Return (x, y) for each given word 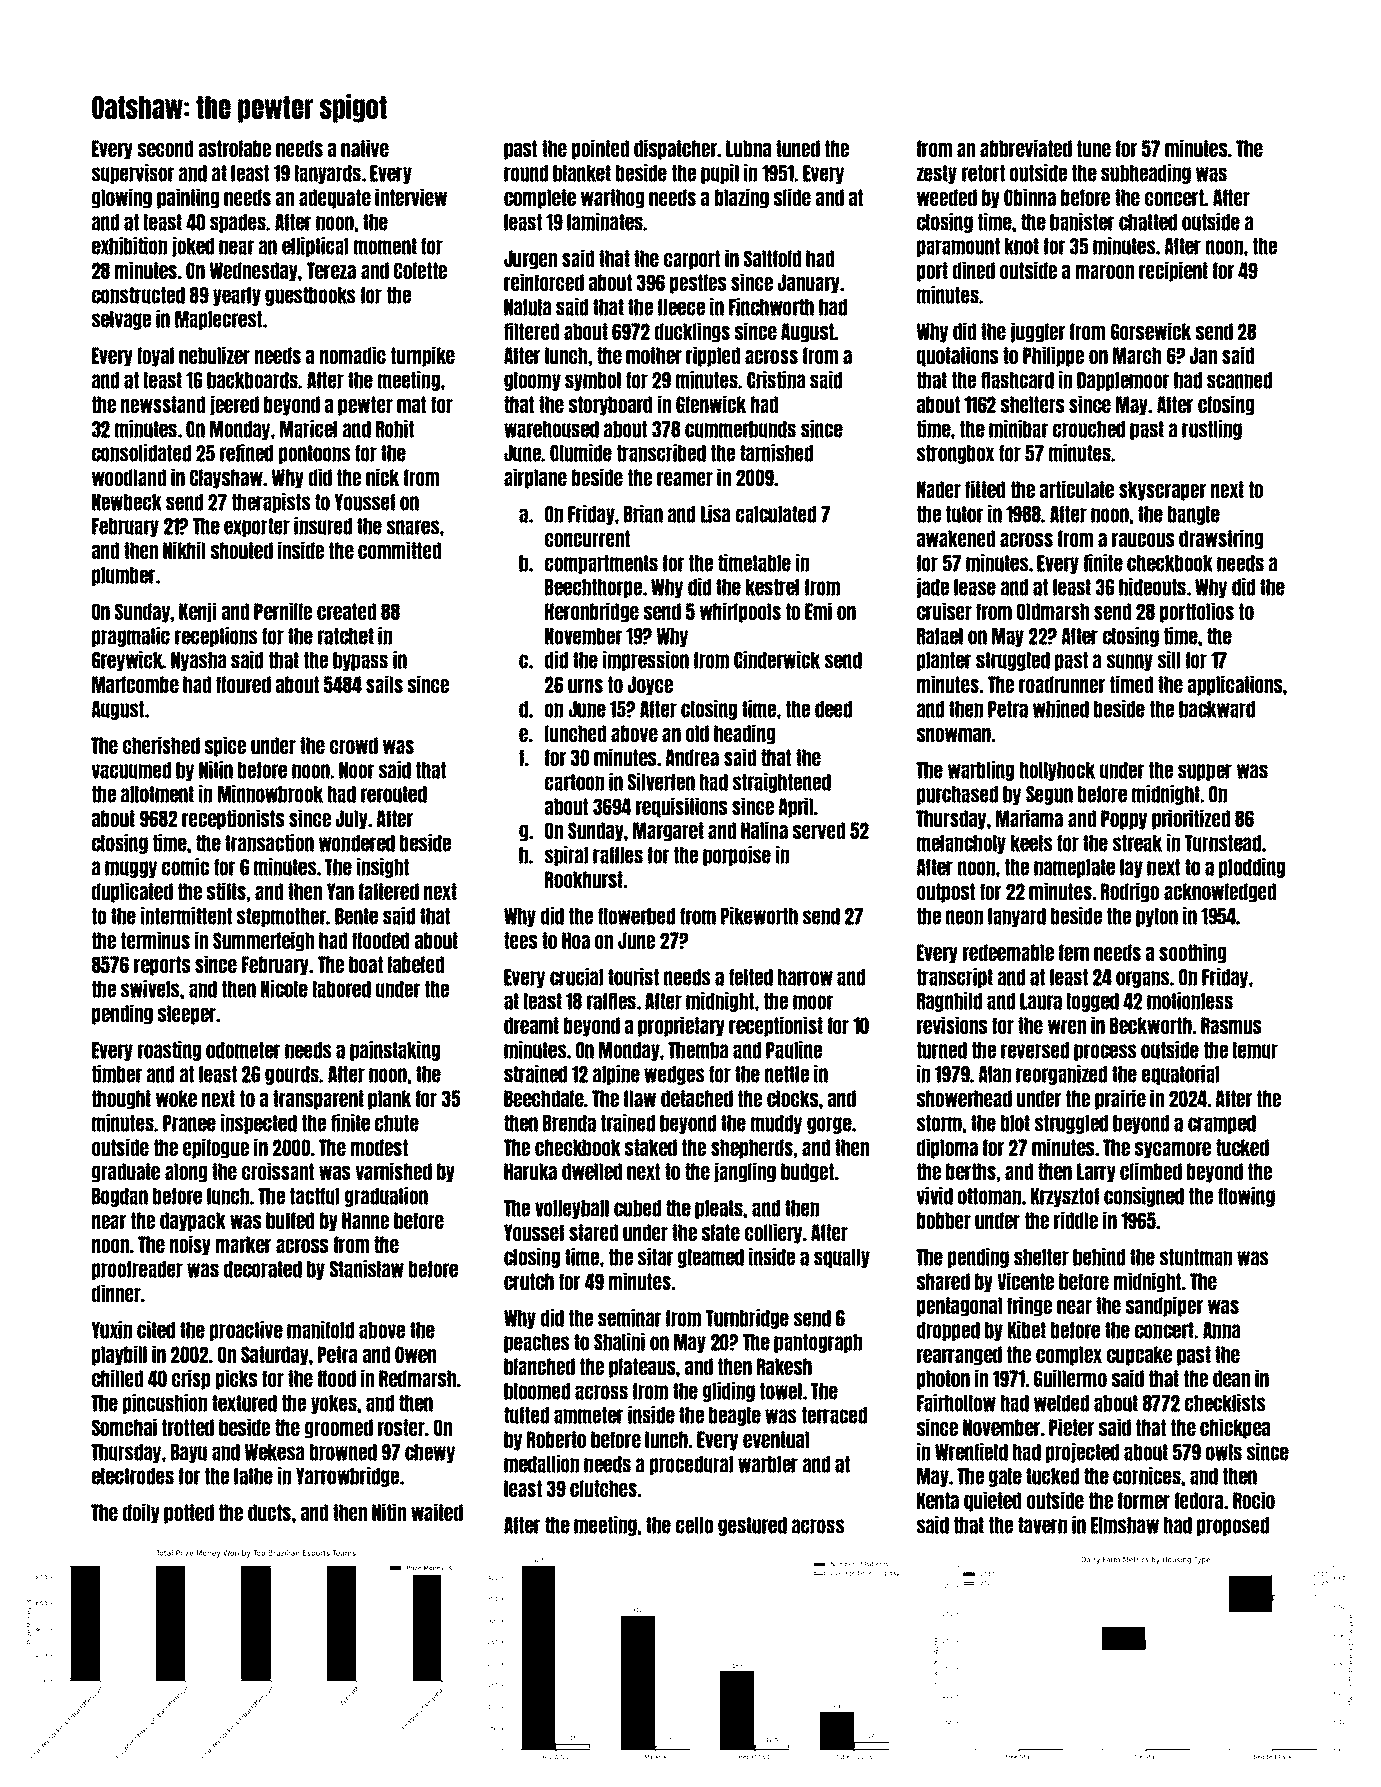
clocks (792, 1098)
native (365, 148)
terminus (155, 940)
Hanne (365, 1220)
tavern (1042, 1525)
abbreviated (1026, 148)
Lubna (748, 148)
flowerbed (636, 916)
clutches (604, 1488)
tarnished (776, 453)
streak (1137, 843)
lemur (1255, 1050)
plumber (123, 576)
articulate (1077, 489)
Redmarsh (417, 1378)
